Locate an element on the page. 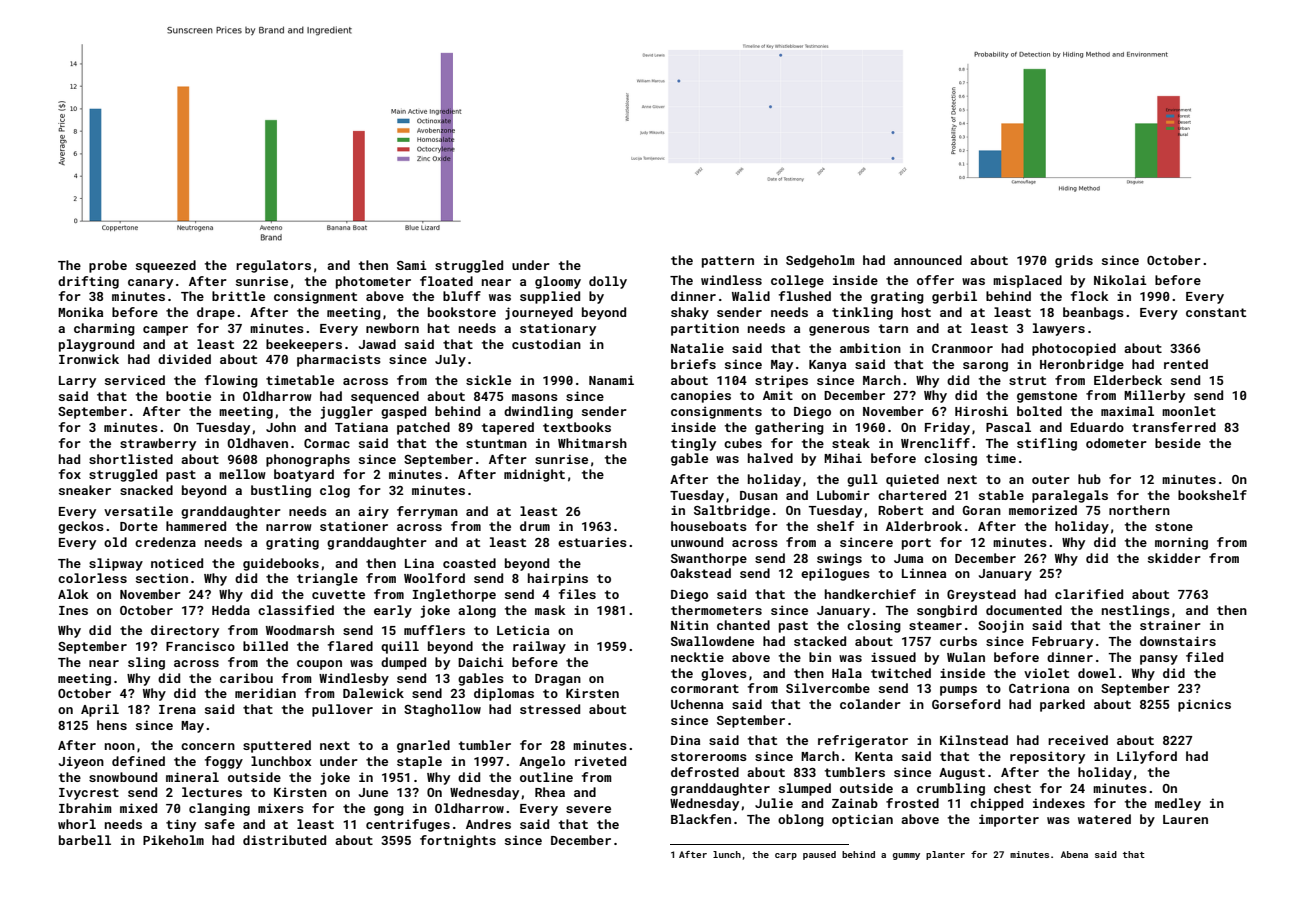 The height and width of the document is (924, 1308). versatile is located at coordinates (138, 511).
